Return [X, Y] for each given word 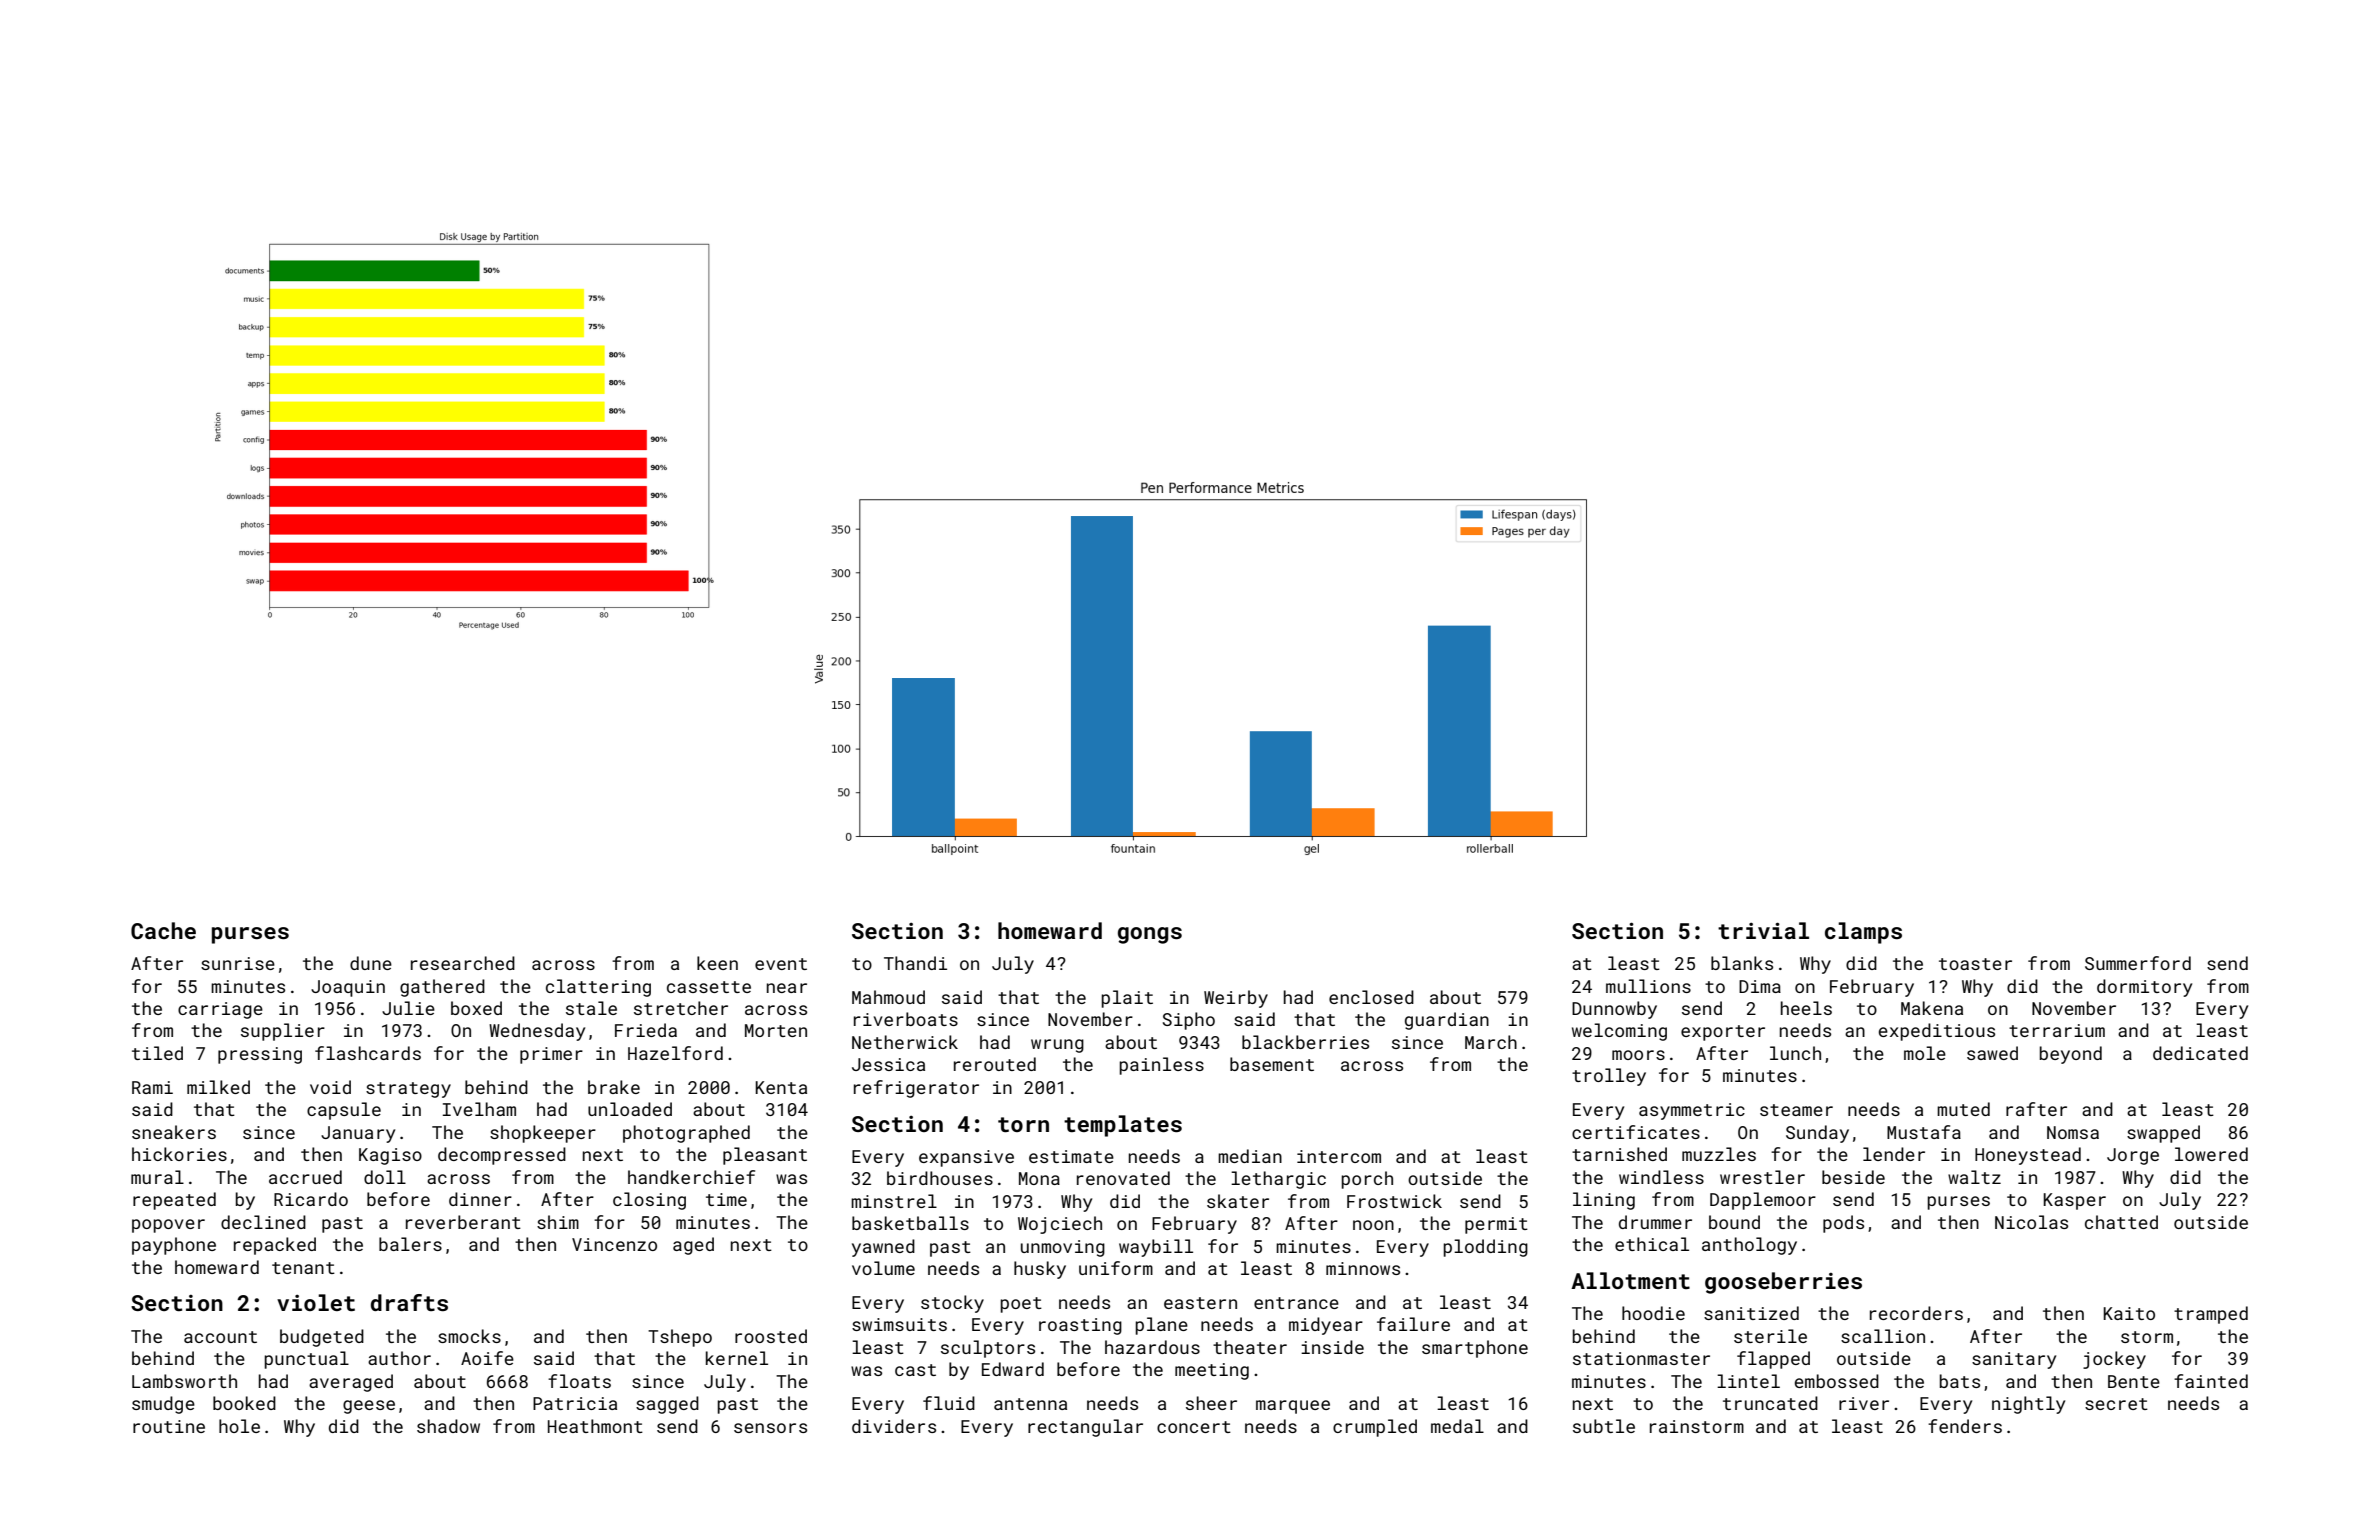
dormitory [2144, 988]
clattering [598, 988]
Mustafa [1924, 1132]
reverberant [463, 1222]
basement [1272, 1064]
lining [1604, 1201]
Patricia [575, 1403]
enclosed [1371, 997]
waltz [1974, 1177]
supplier [283, 1032]
